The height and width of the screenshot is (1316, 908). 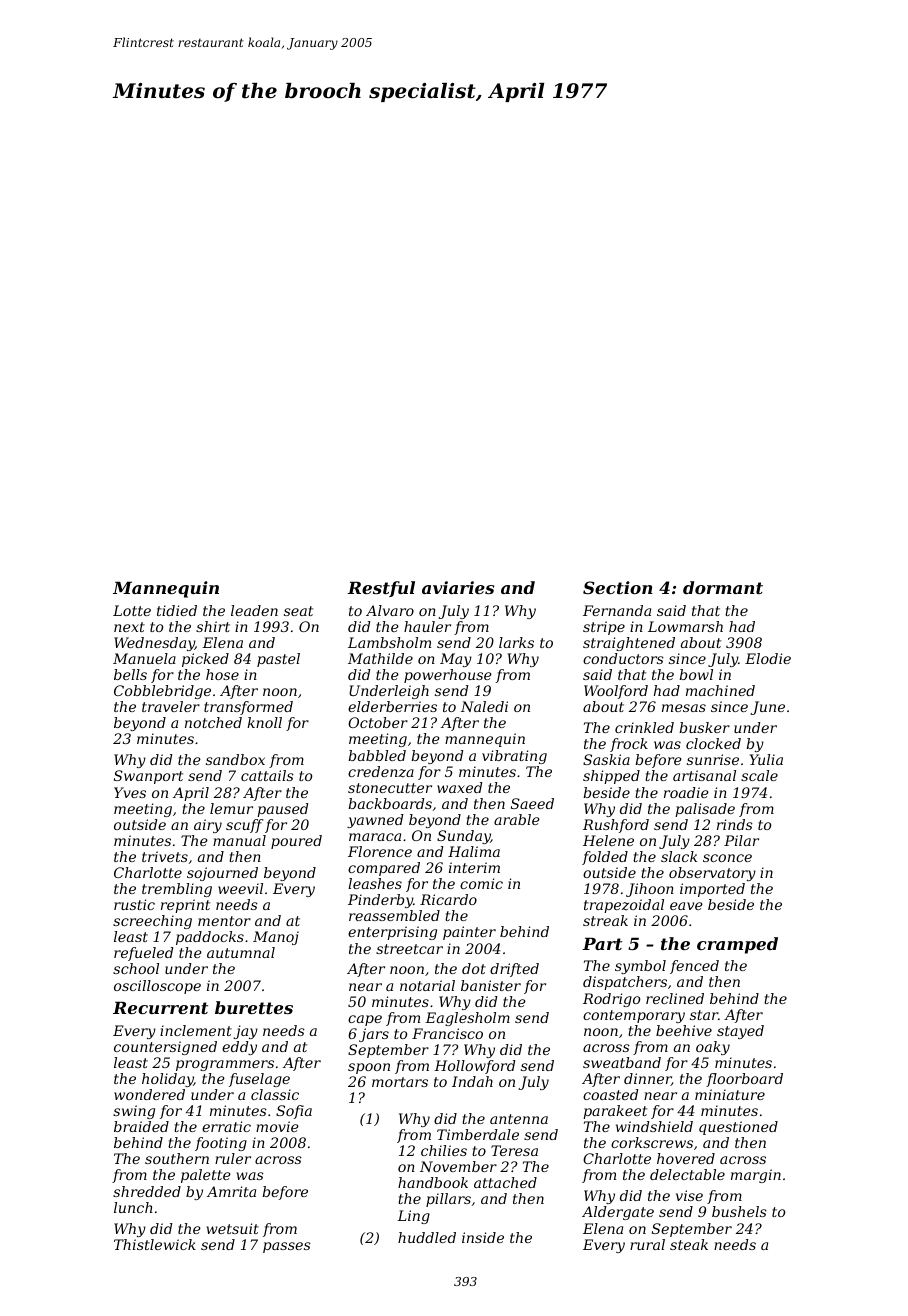 What do you see at coordinates (738, 1128) in the screenshot?
I see `questioned` at bounding box center [738, 1128].
